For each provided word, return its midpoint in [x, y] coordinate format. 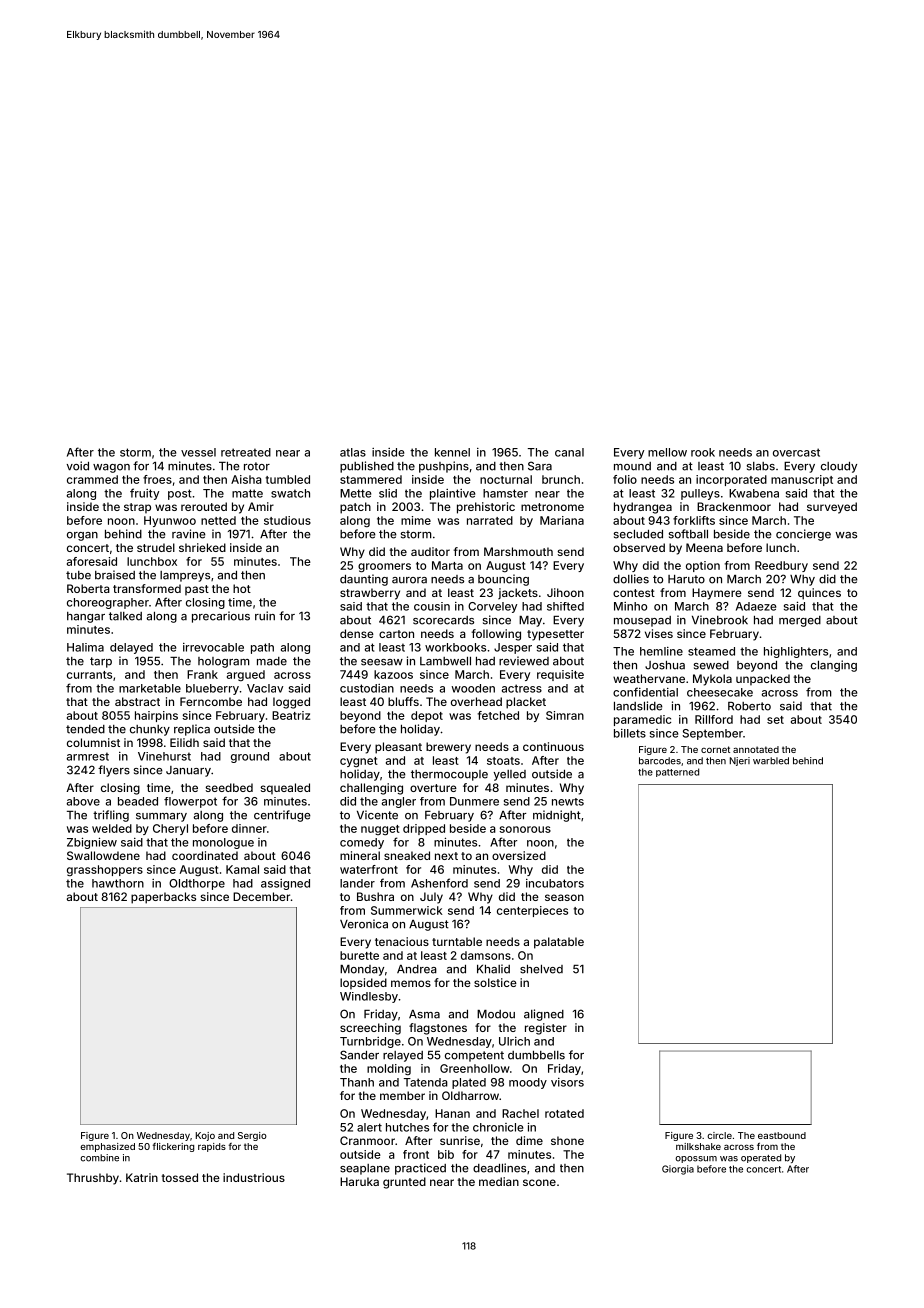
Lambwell [445, 661]
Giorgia [678, 1170]
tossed [179, 1177]
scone [539, 1182]
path [262, 648]
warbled [771, 761]
